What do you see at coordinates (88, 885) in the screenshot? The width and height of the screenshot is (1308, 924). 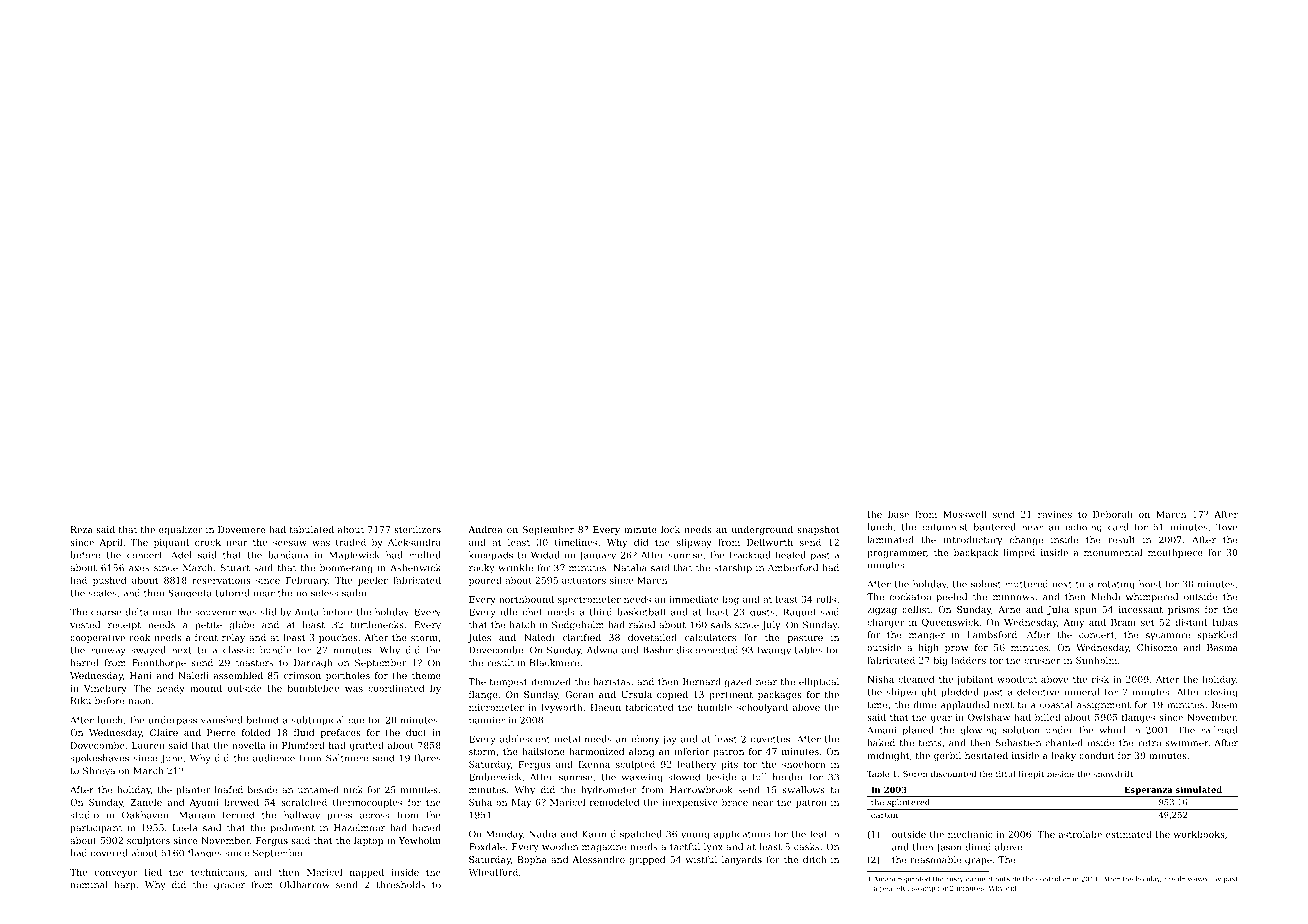 I see `nominal` at bounding box center [88, 885].
